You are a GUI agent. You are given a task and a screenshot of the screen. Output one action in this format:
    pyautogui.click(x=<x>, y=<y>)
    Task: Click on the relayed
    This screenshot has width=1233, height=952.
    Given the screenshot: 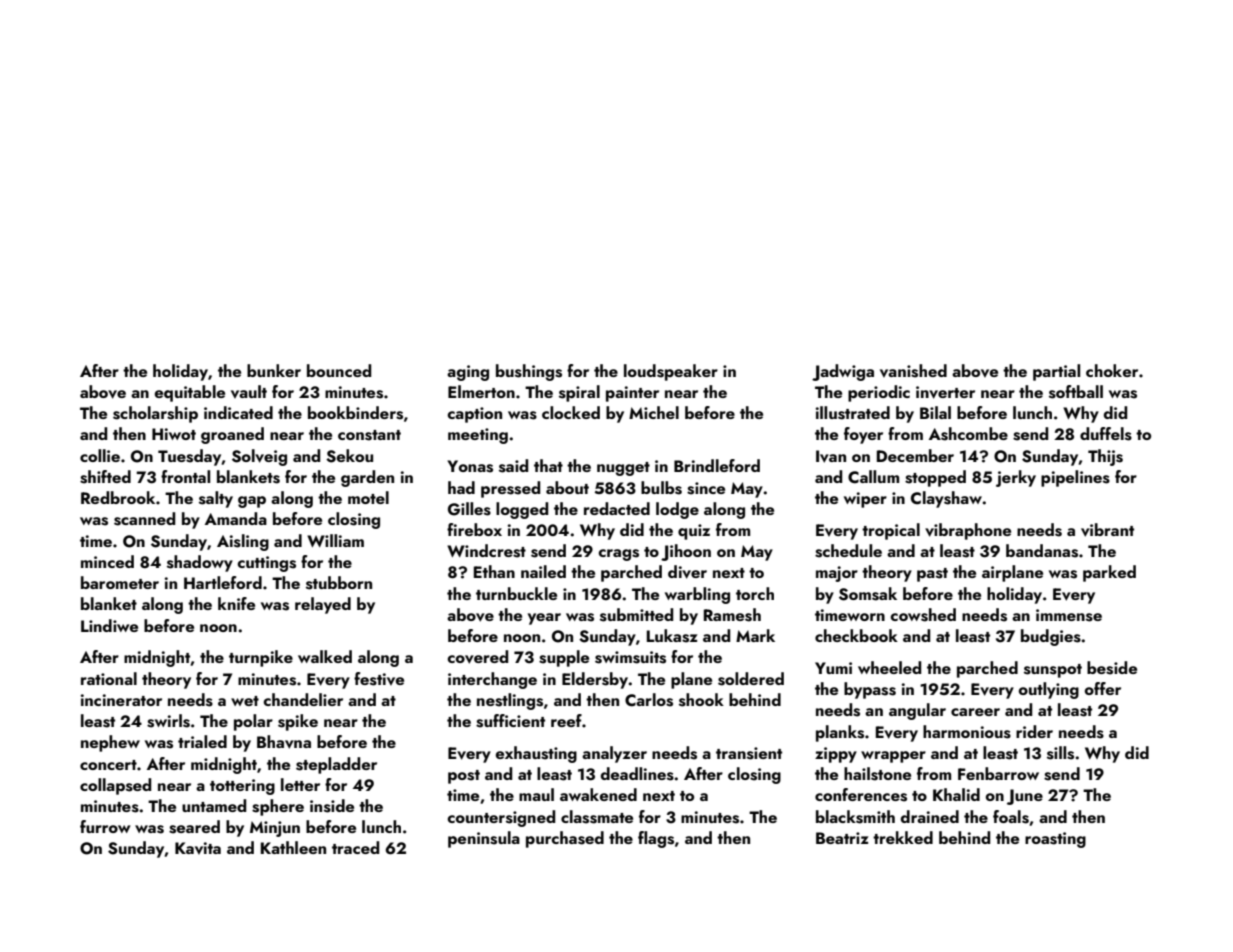 What is the action you would take?
    pyautogui.click(x=323, y=605)
